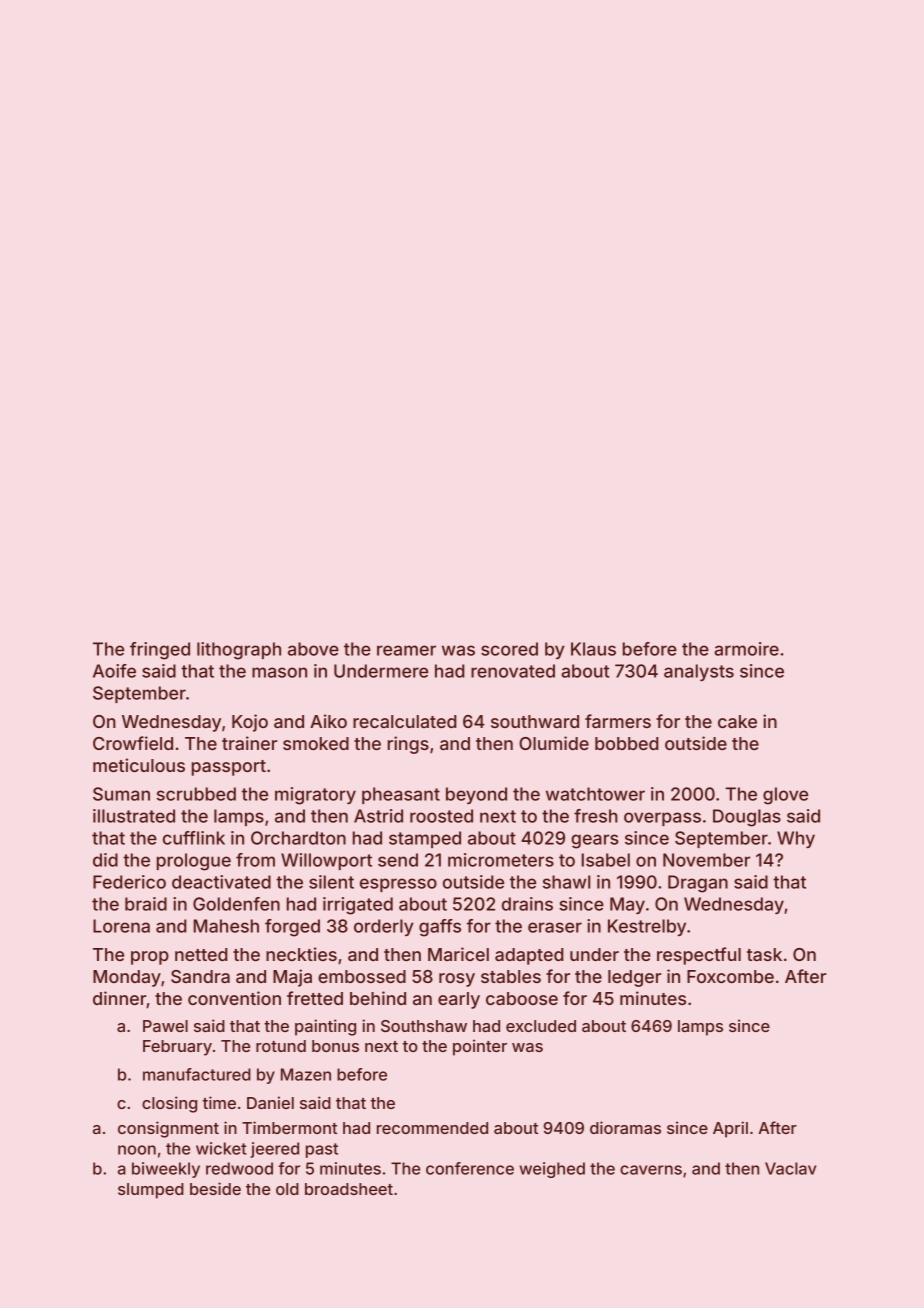  I want to click on cake, so click(737, 721).
